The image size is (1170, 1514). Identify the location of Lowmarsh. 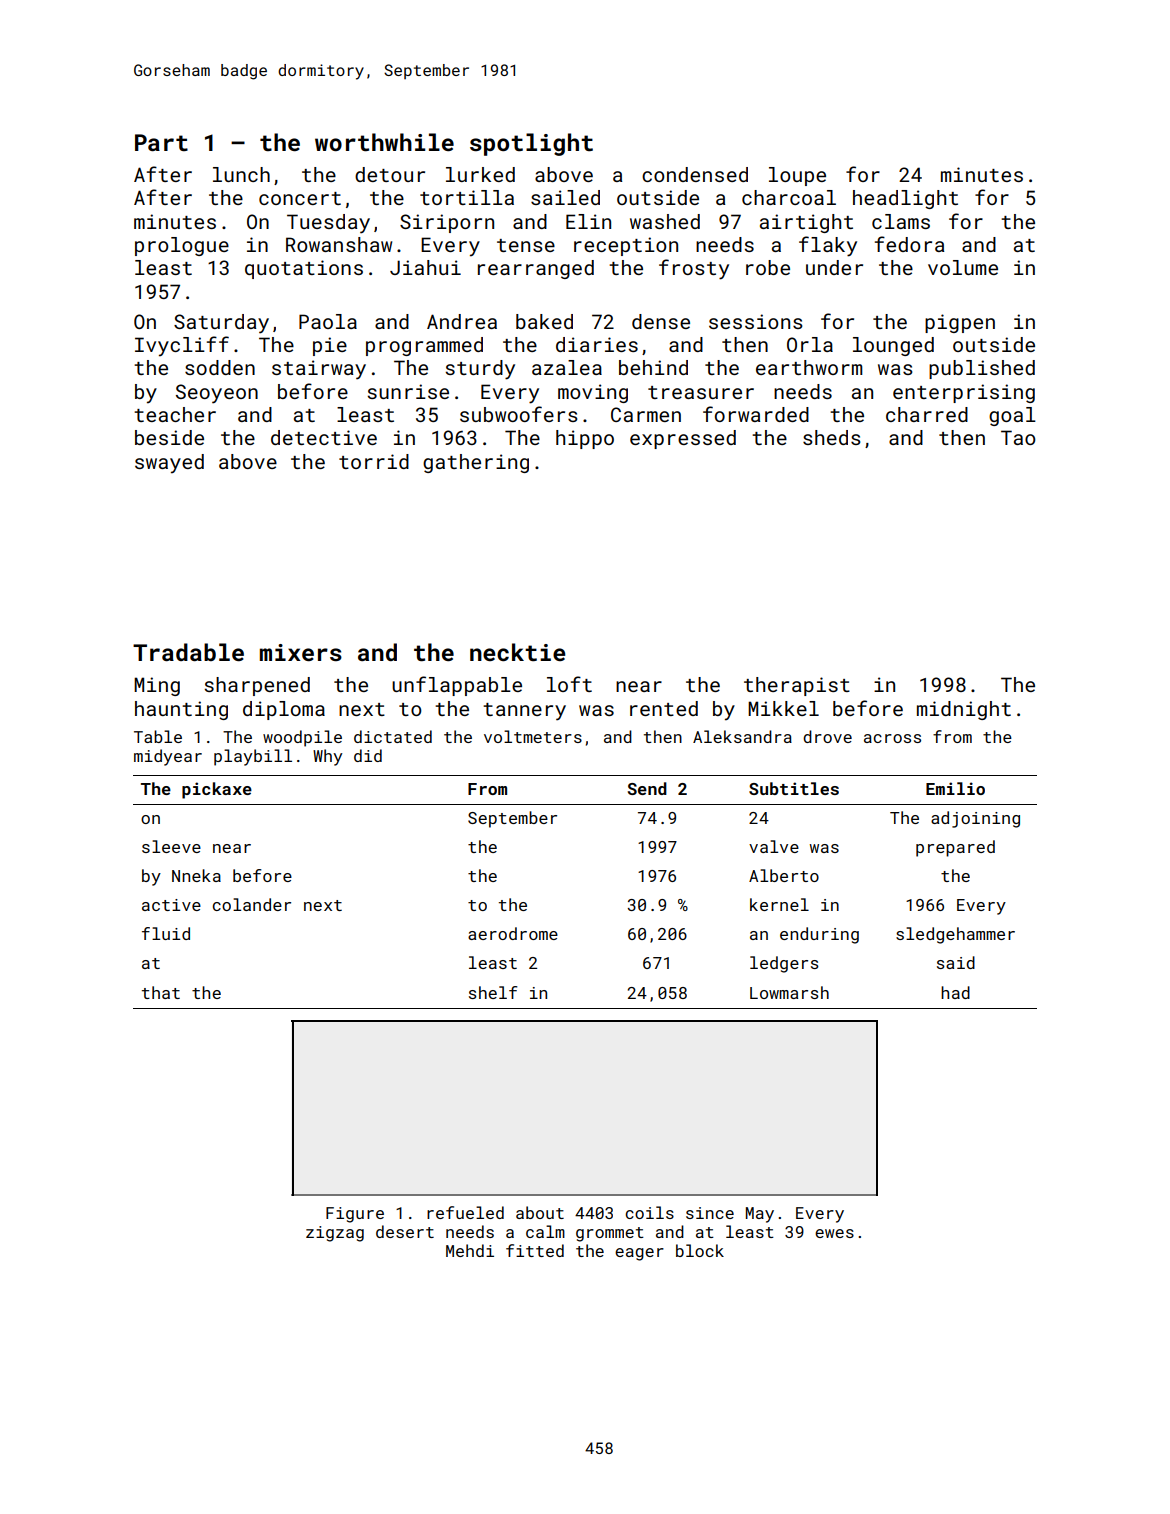
(789, 992).
